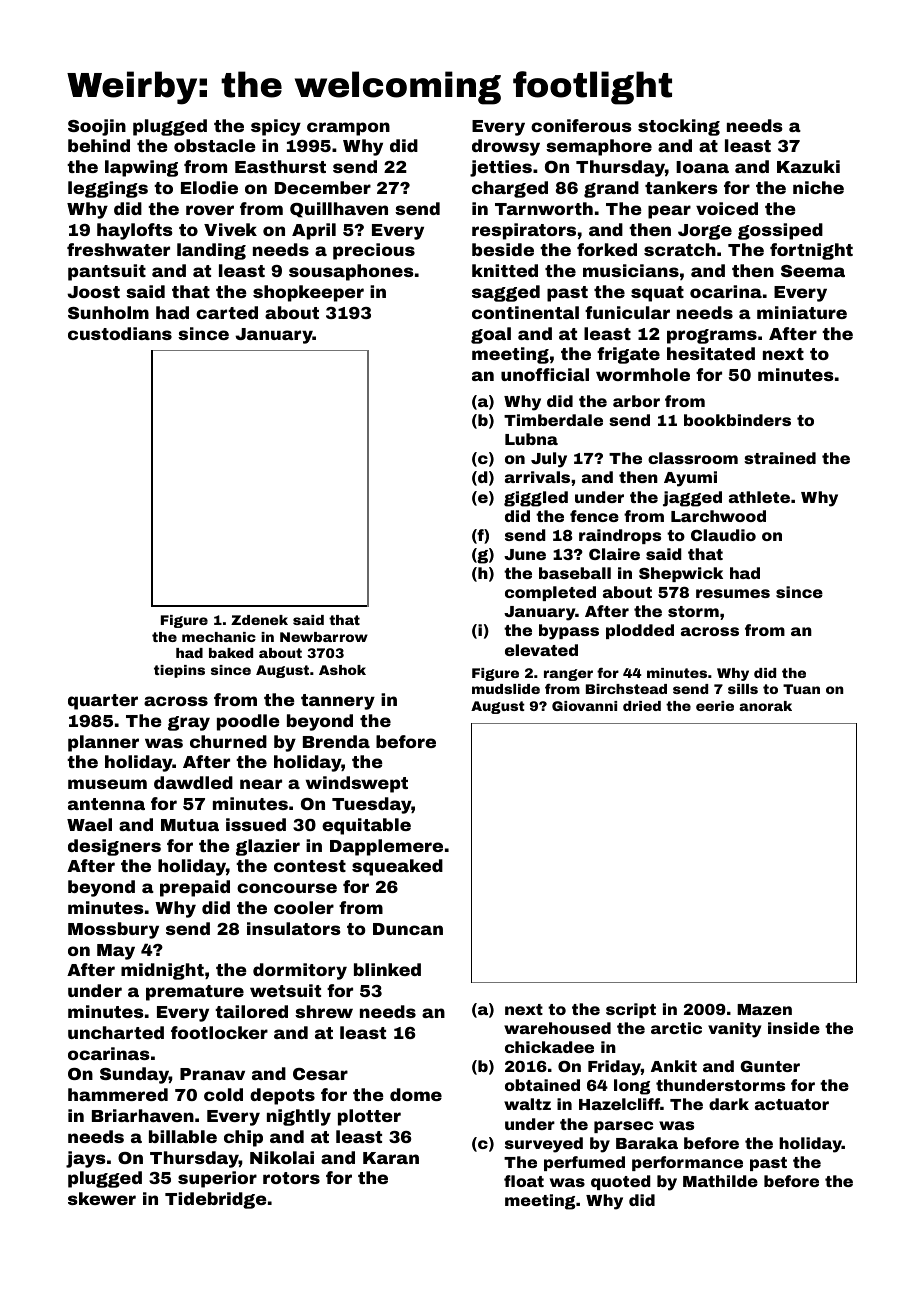  What do you see at coordinates (524, 1181) in the image?
I see `float` at bounding box center [524, 1181].
